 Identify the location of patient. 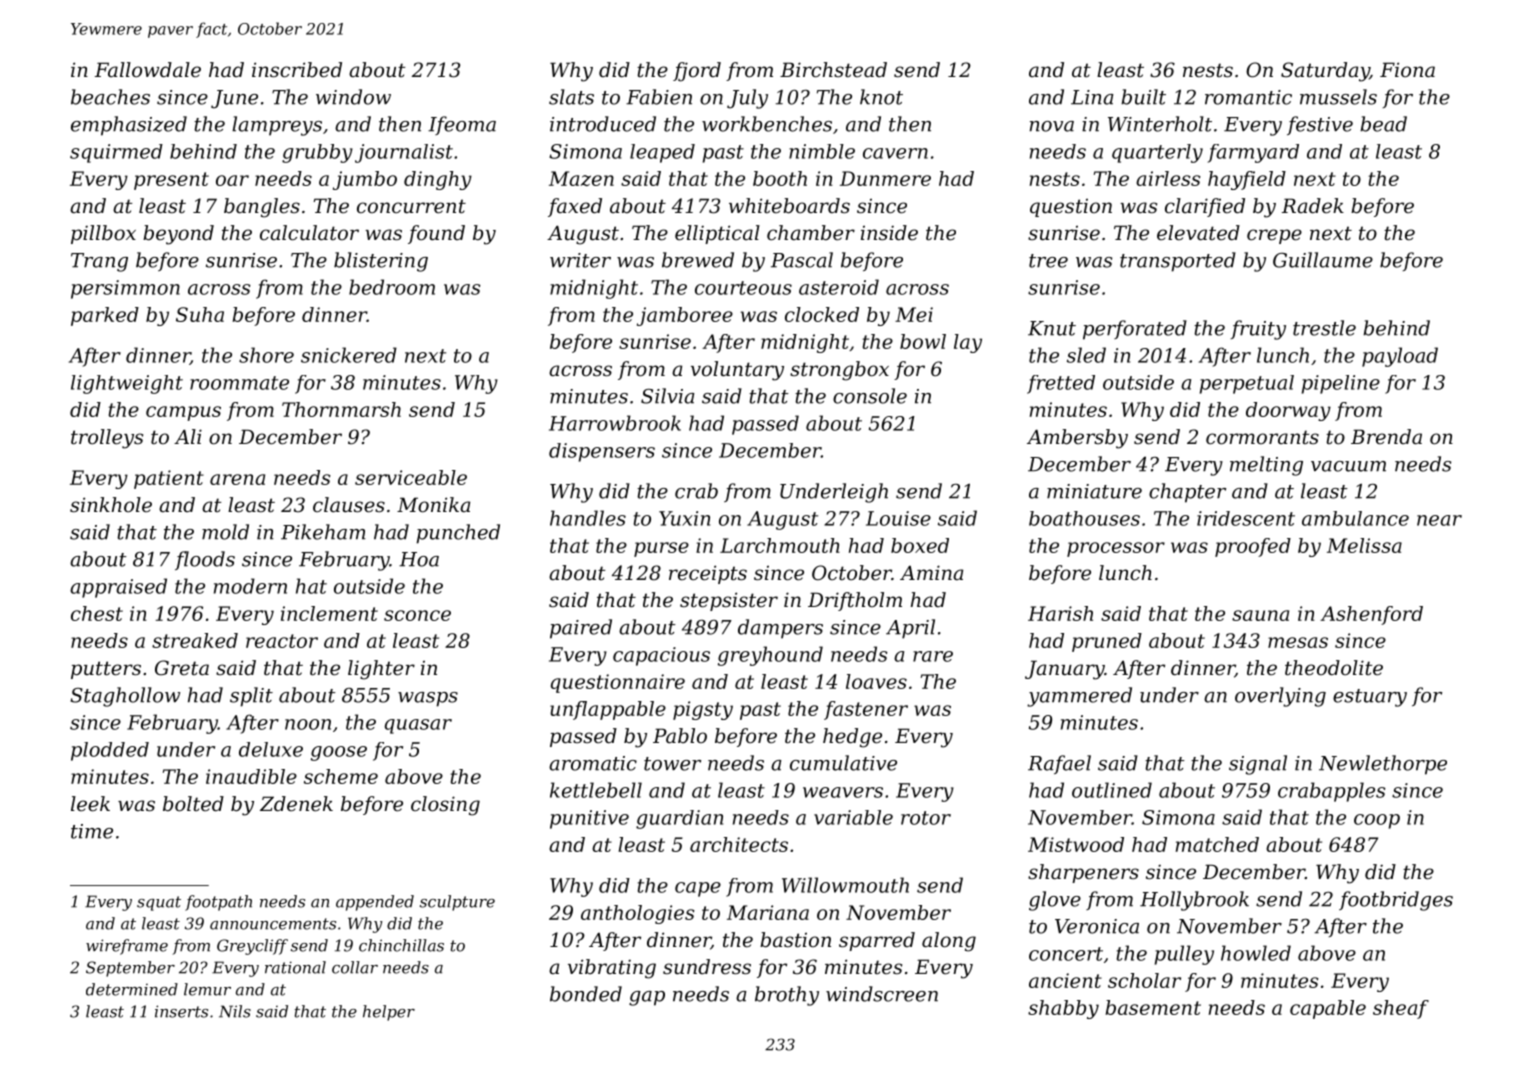
(169, 479).
